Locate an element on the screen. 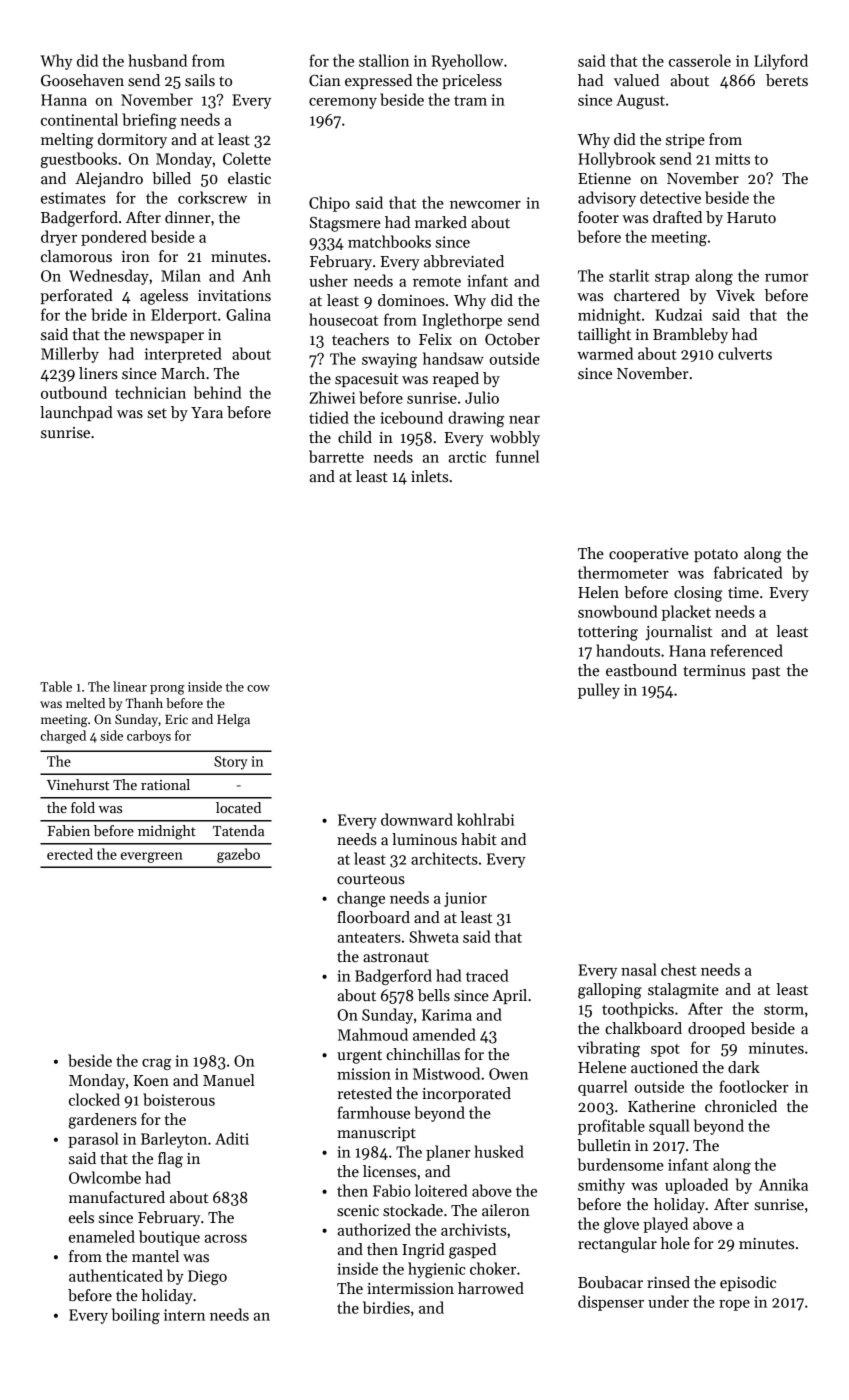 The image size is (849, 1400). cooperative is located at coordinates (649, 555).
